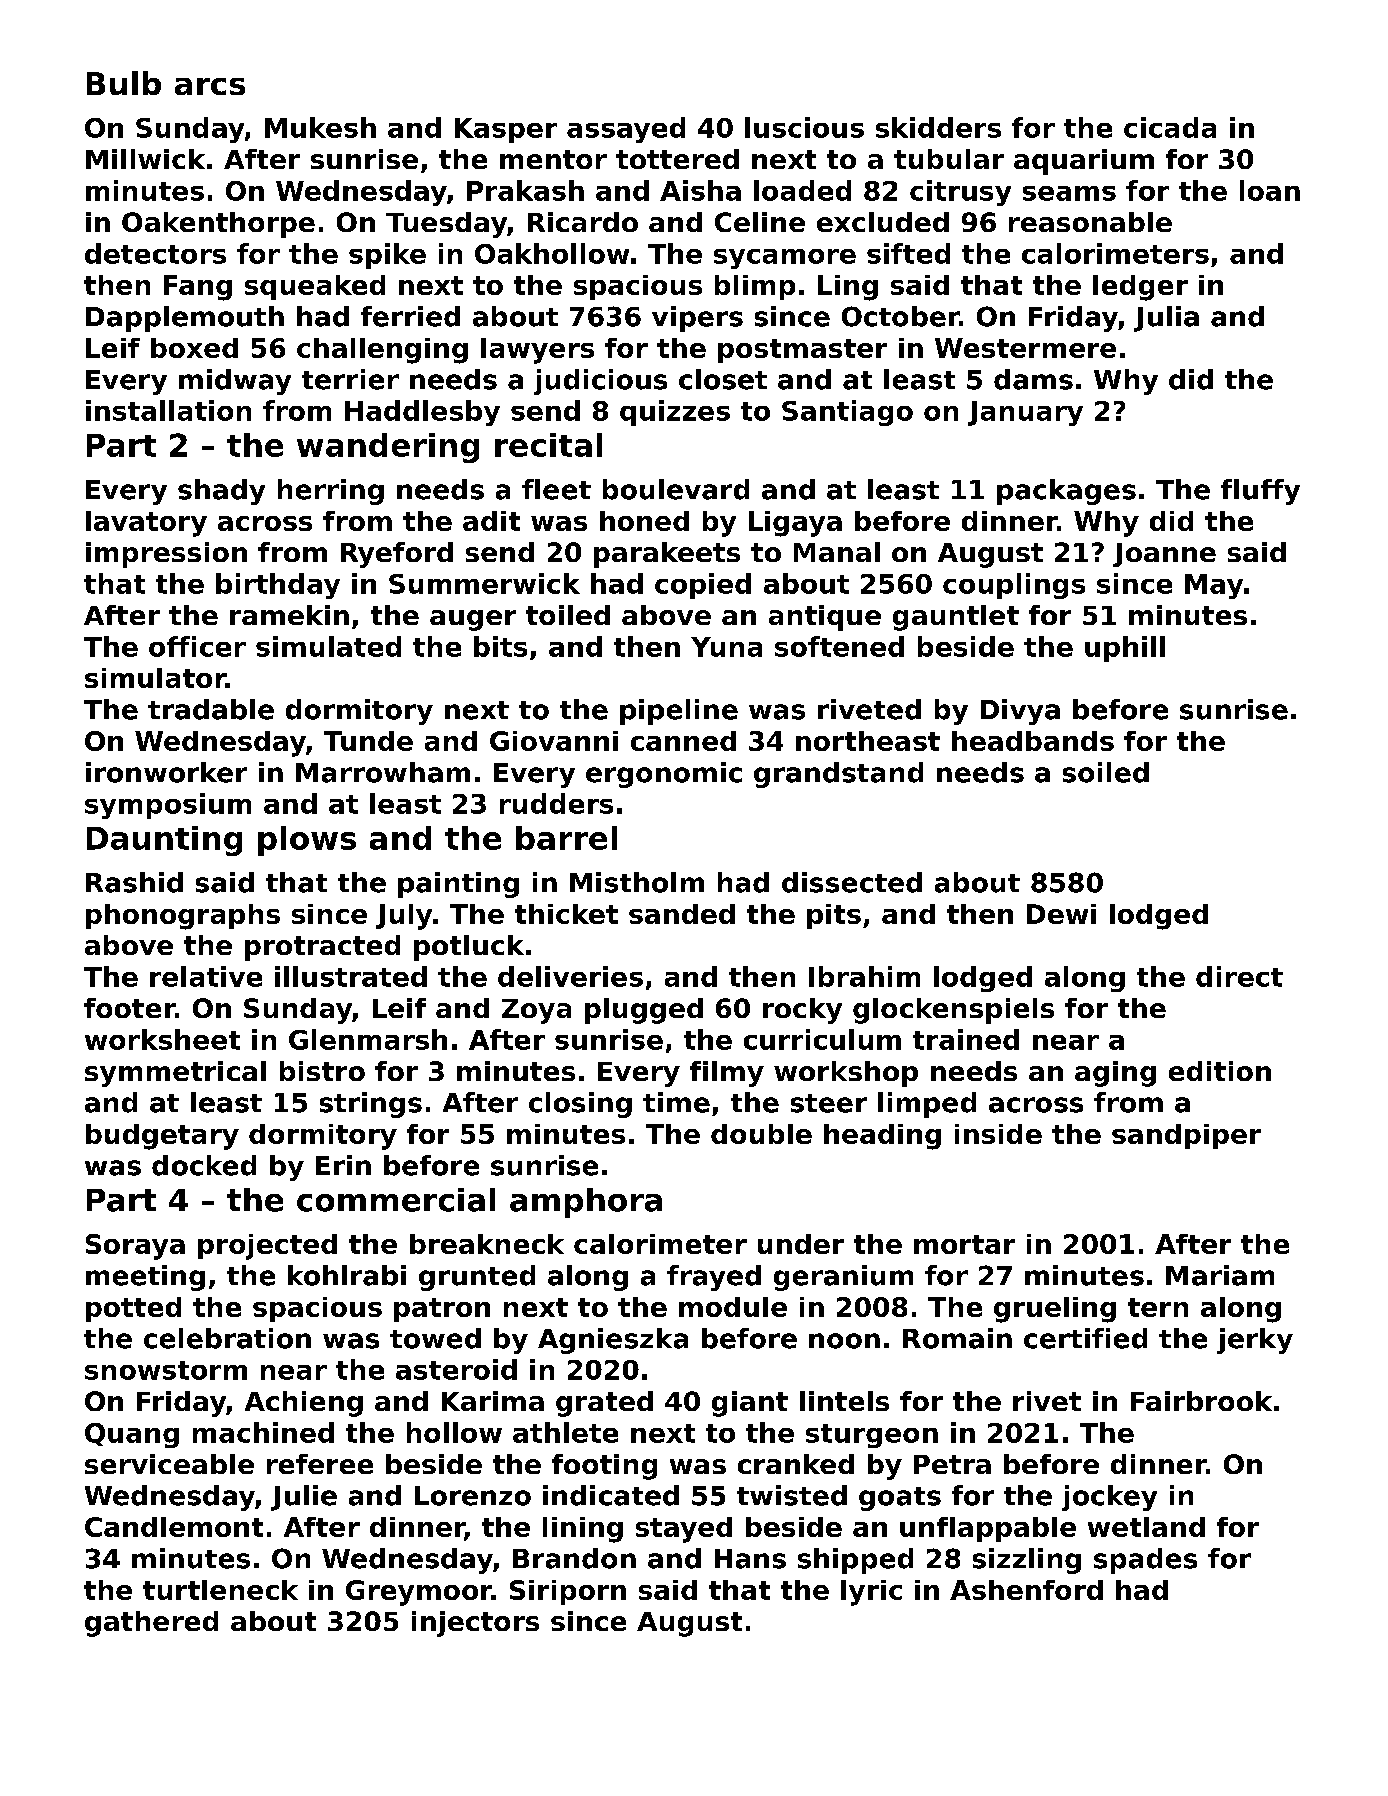 This screenshot has width=1388, height=1796. I want to click on reasonable, so click(1090, 222).
